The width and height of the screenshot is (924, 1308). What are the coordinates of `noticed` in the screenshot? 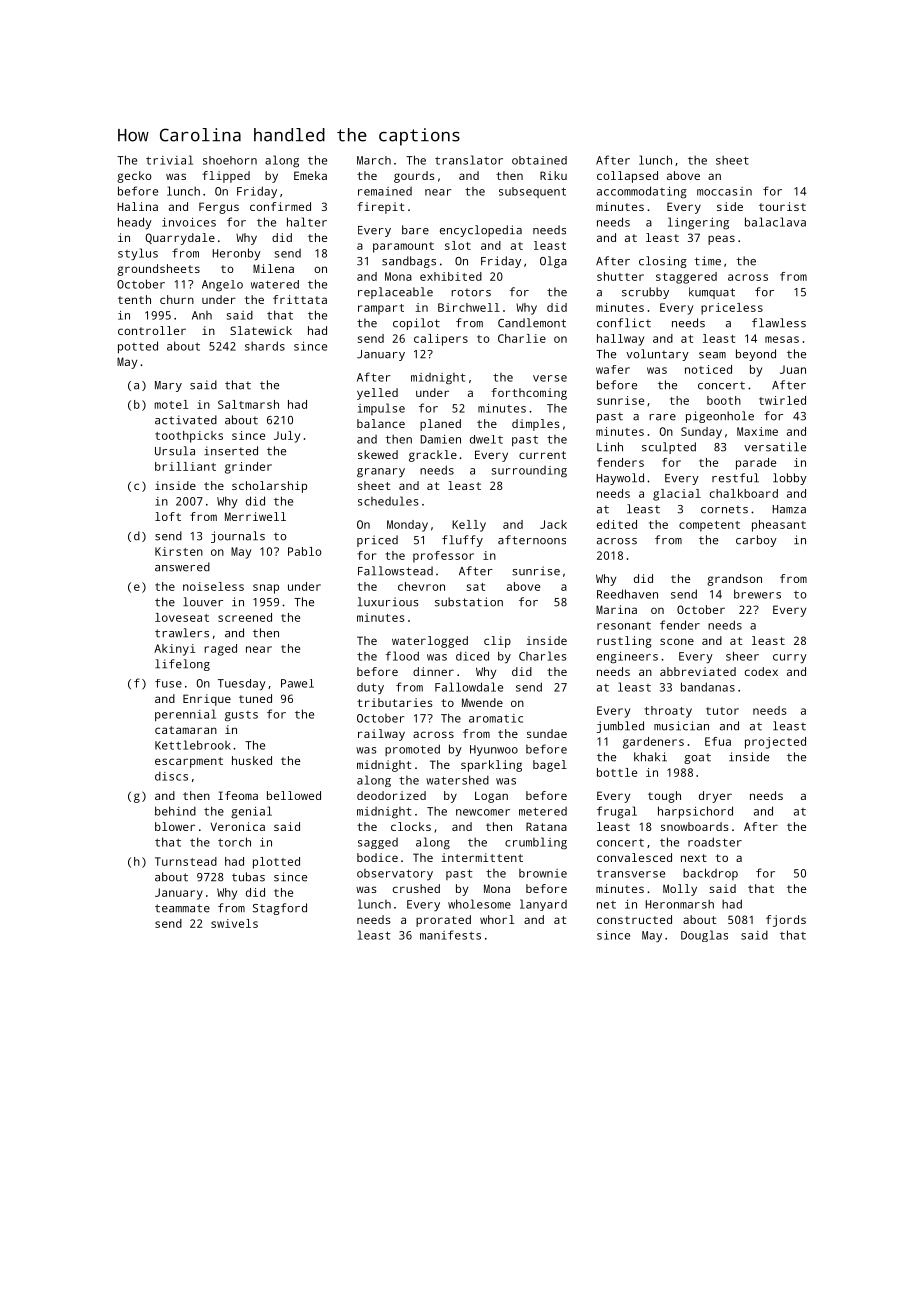 It's located at (708, 369).
